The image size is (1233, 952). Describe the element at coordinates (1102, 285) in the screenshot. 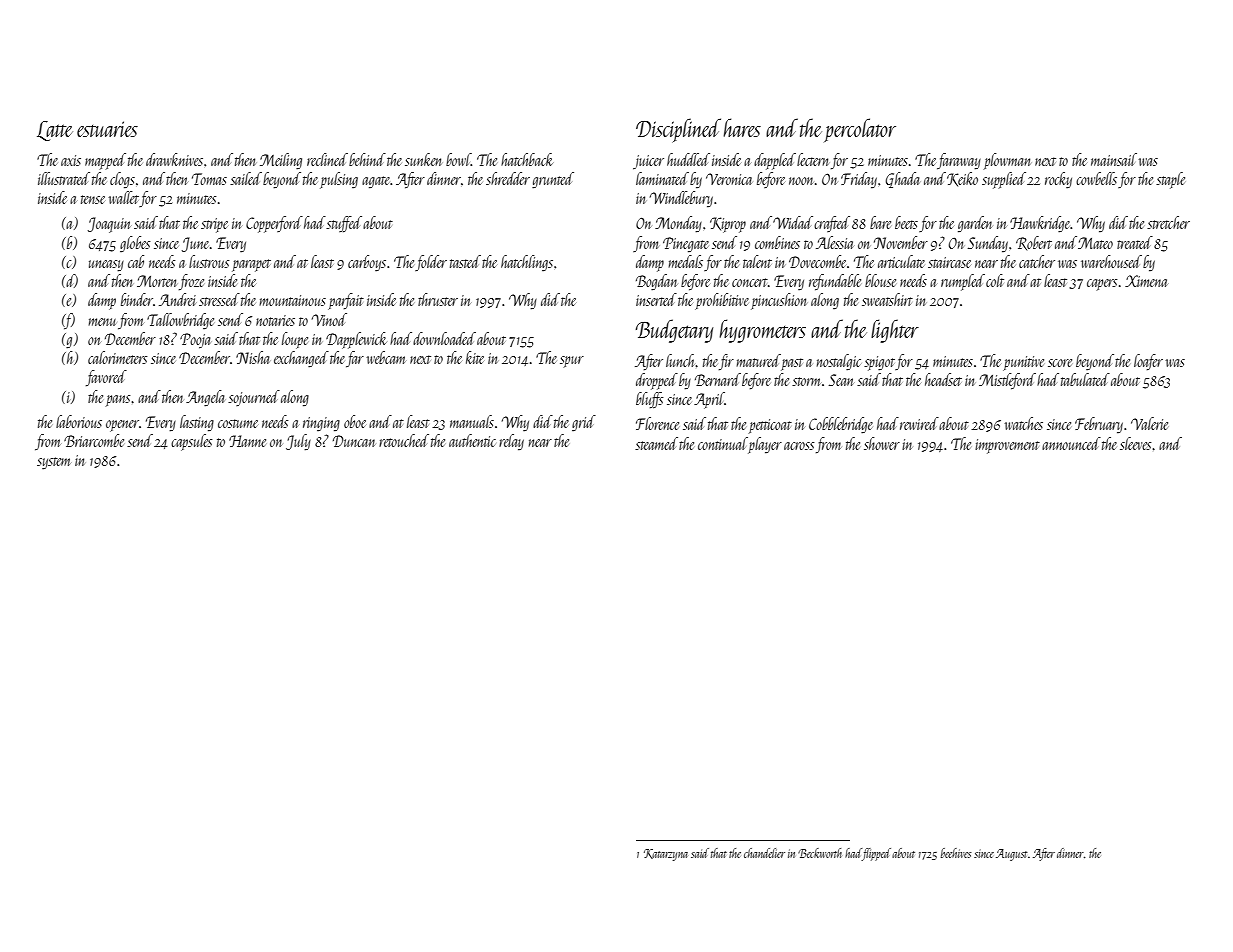

I see `capers` at that location.
